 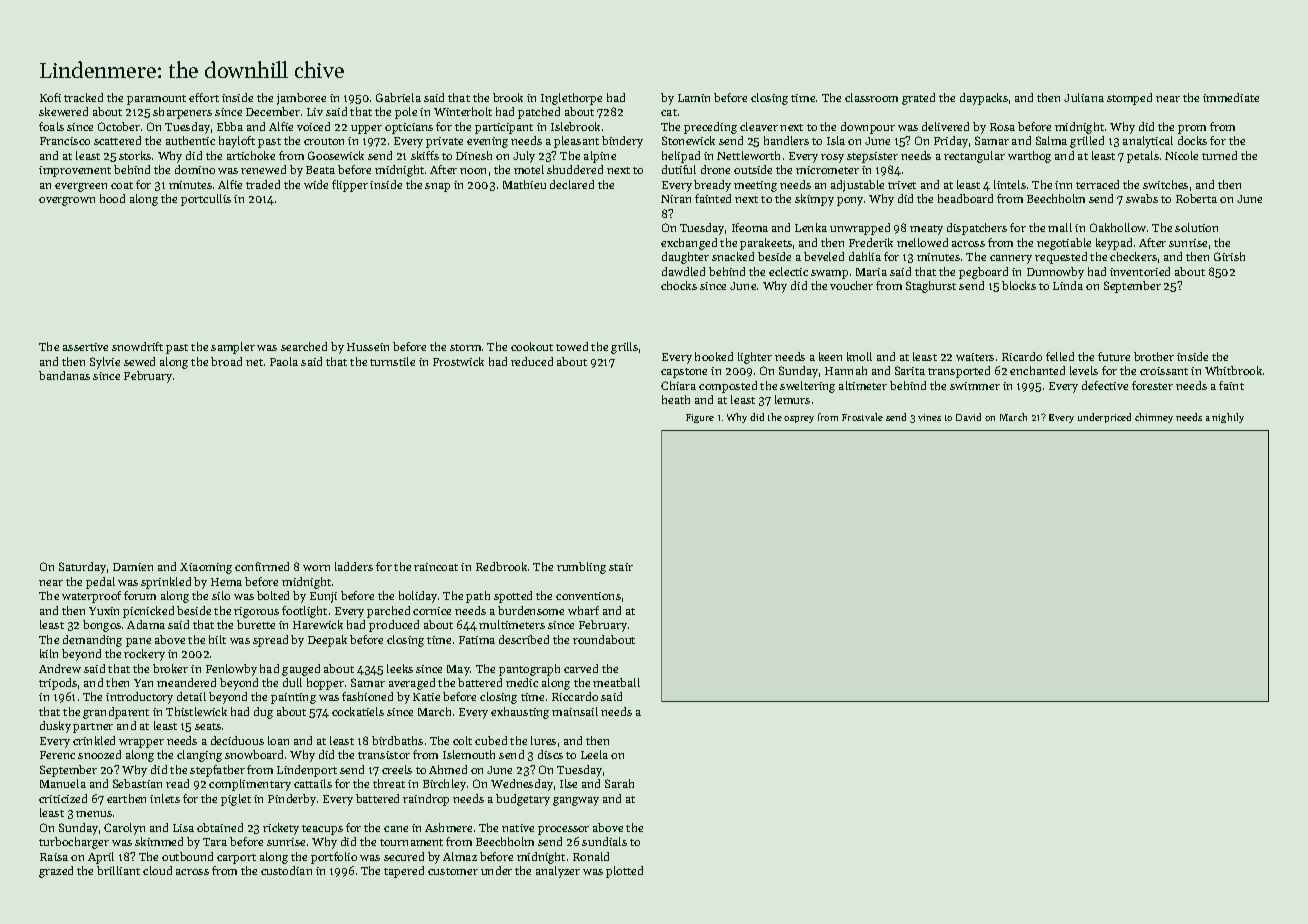 I want to click on David, so click(x=968, y=417).
